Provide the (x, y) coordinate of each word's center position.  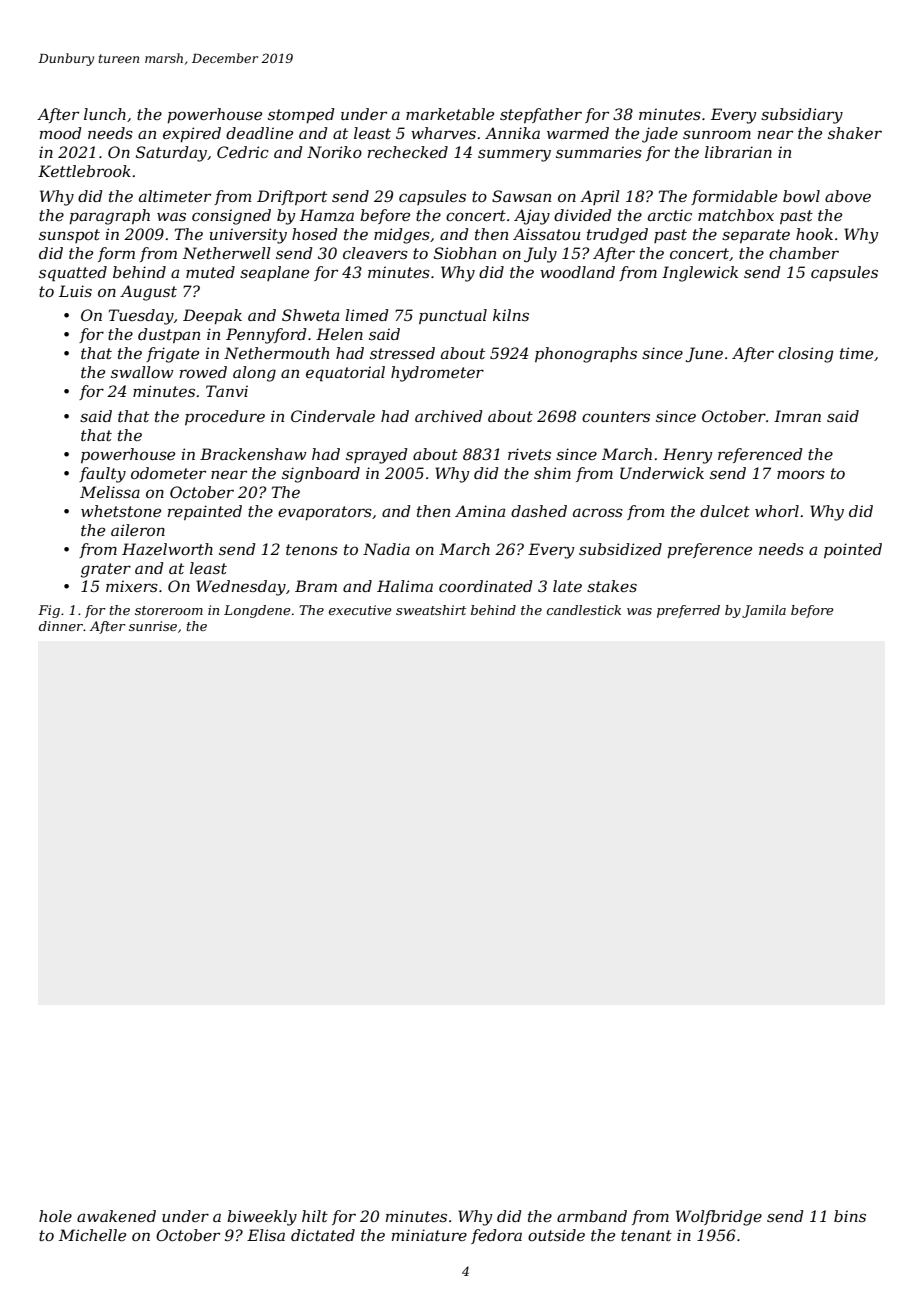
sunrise (153, 626)
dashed (539, 511)
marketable (450, 114)
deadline (259, 133)
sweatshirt (431, 610)
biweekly (262, 1218)
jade (660, 135)
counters (616, 416)
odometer (168, 473)
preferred (688, 611)
